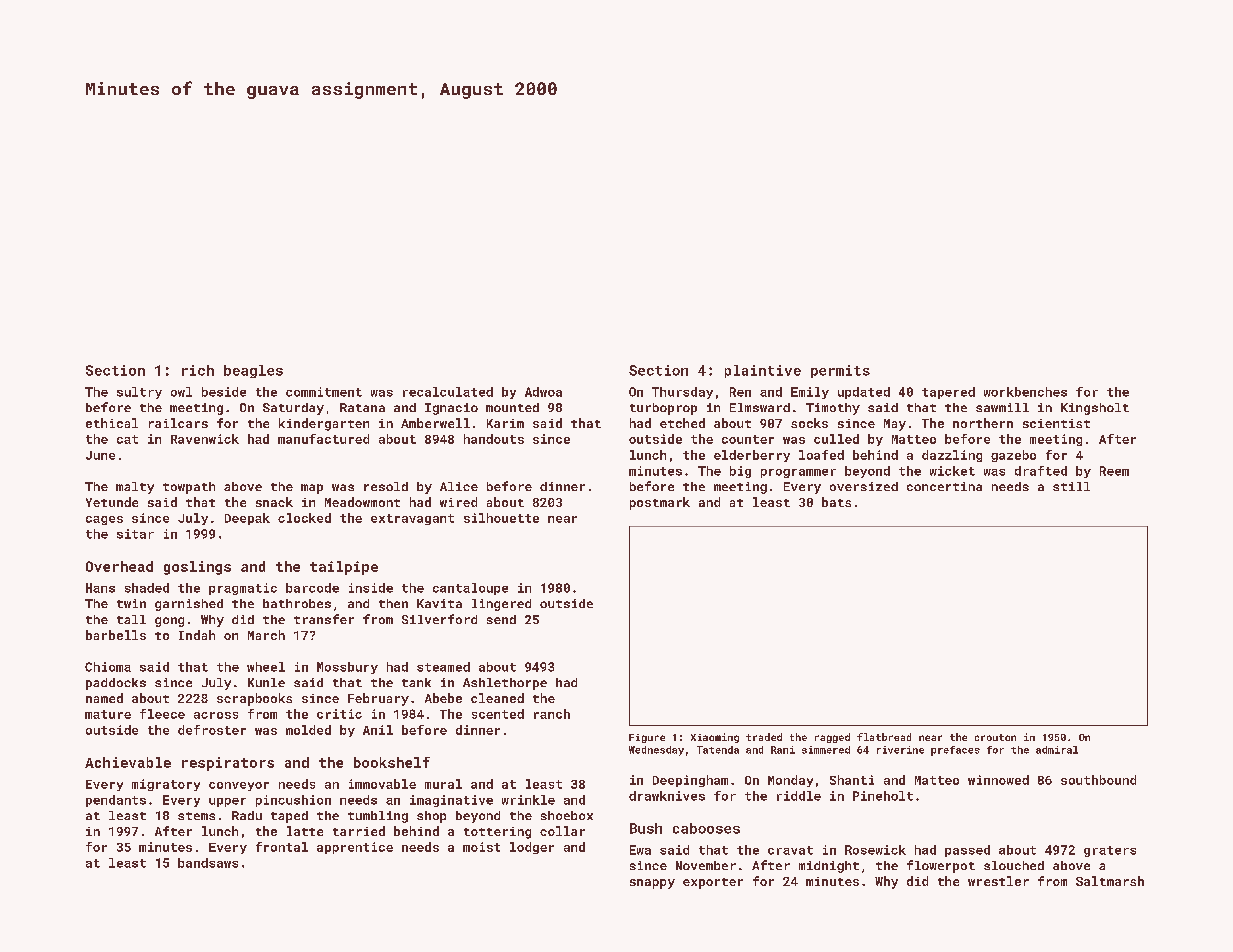  Describe the element at coordinates (884, 737) in the screenshot. I see `flatbread` at that location.
